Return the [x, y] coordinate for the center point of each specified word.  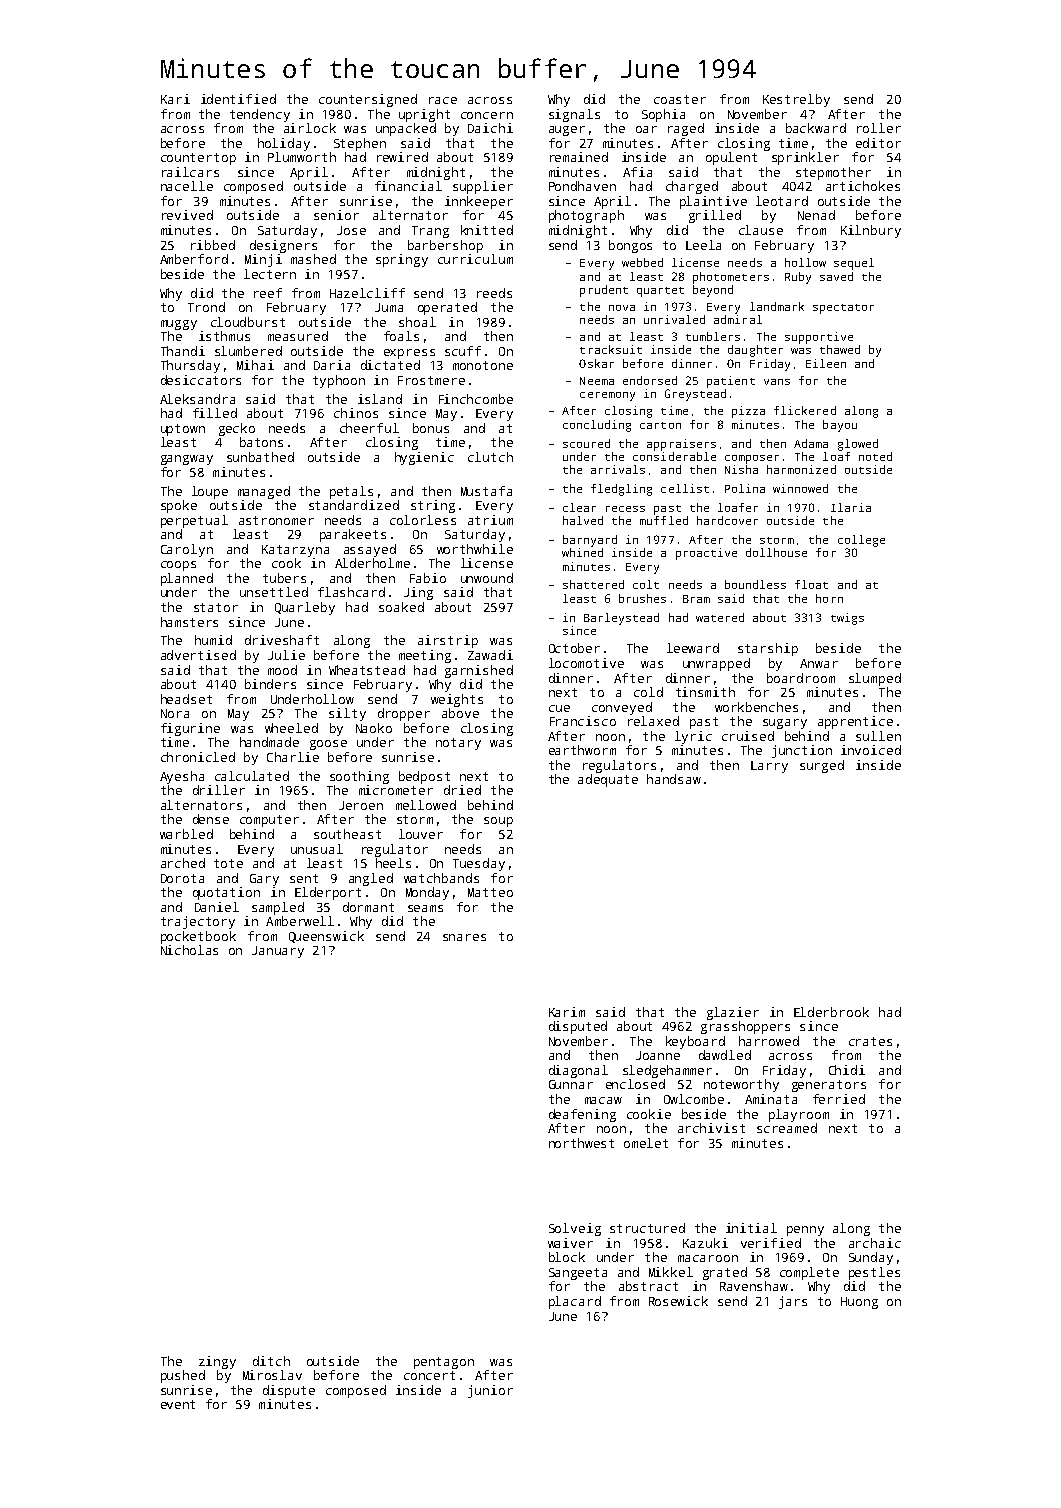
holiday [284, 144]
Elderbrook [831, 1012]
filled [215, 413]
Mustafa [486, 491]
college [861, 541]
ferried [839, 1099]
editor [878, 143]
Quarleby [305, 608]
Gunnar [571, 1084]
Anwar [819, 663]
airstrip [448, 641]
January [278, 952]
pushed [183, 1376]
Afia [637, 172]
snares [464, 937]
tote [228, 863]
